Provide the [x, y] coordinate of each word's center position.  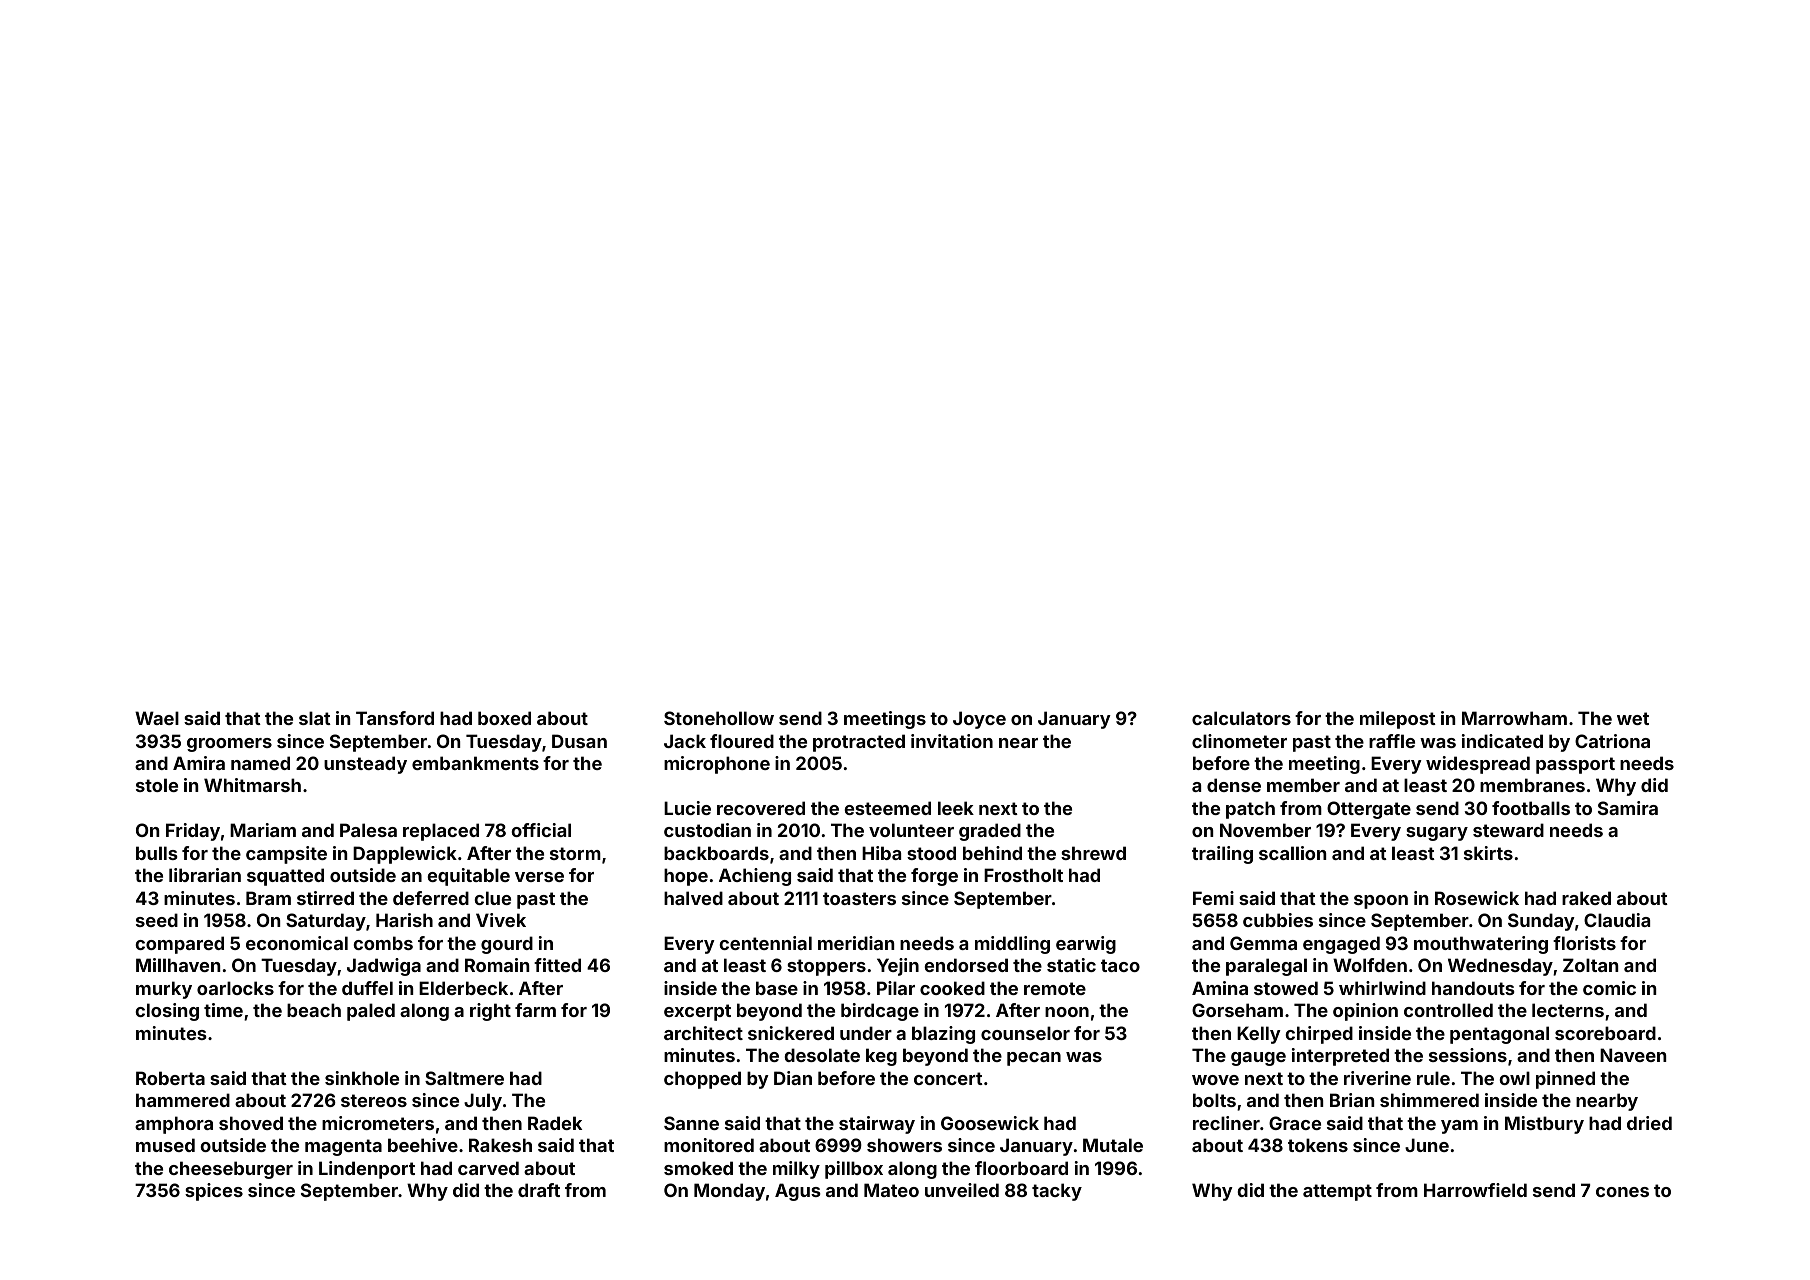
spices [214, 1192]
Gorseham [1237, 1010]
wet [1633, 718]
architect [703, 1033]
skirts [1488, 853]
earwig [1086, 945]
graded [990, 832]
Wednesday [1500, 967]
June [1427, 1145]
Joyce [979, 720]
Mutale [1113, 1145]
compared [180, 945]
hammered [183, 1100]
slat [315, 718]
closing [167, 1012]
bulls [157, 853]
